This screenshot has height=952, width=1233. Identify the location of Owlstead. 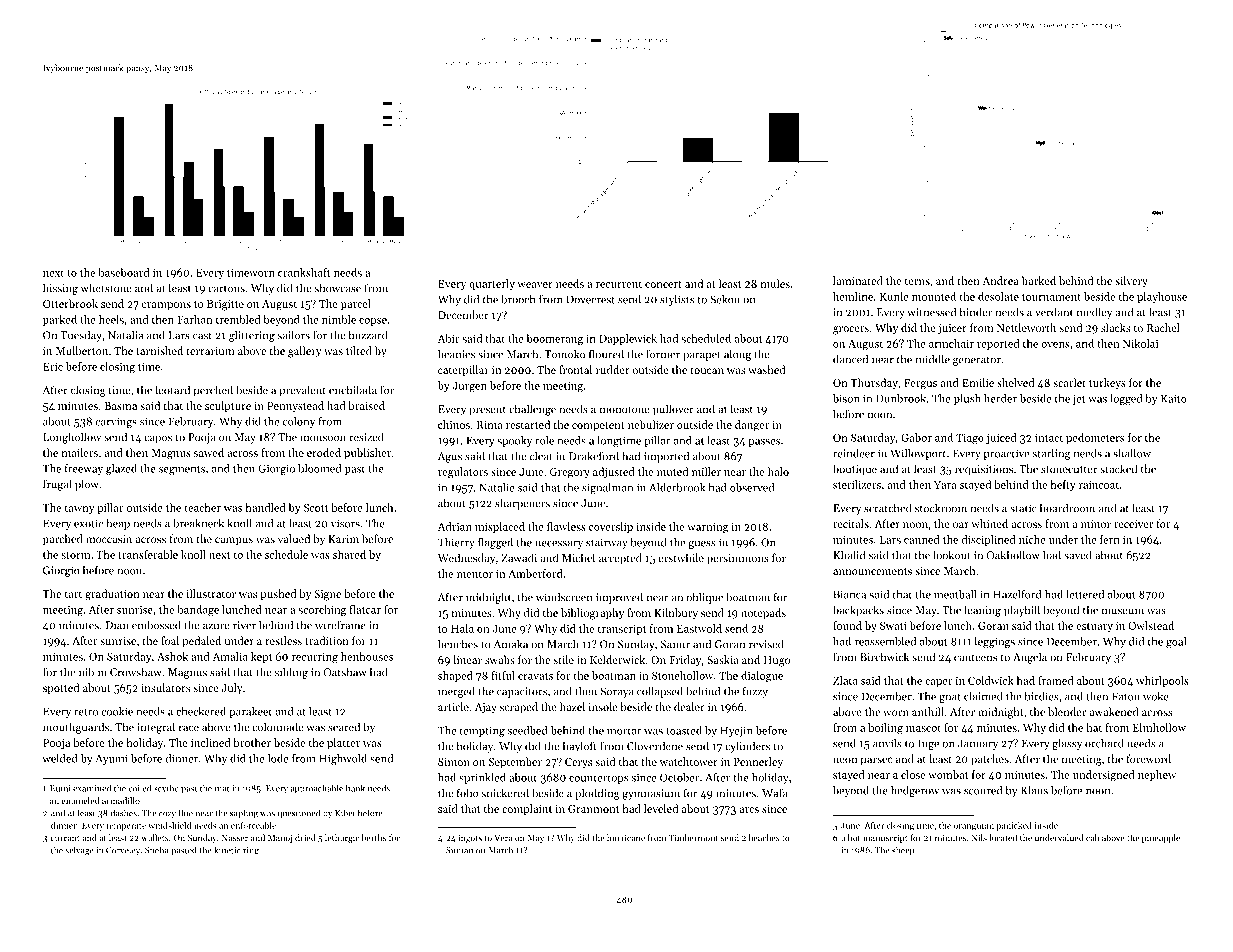
(1151, 625).
